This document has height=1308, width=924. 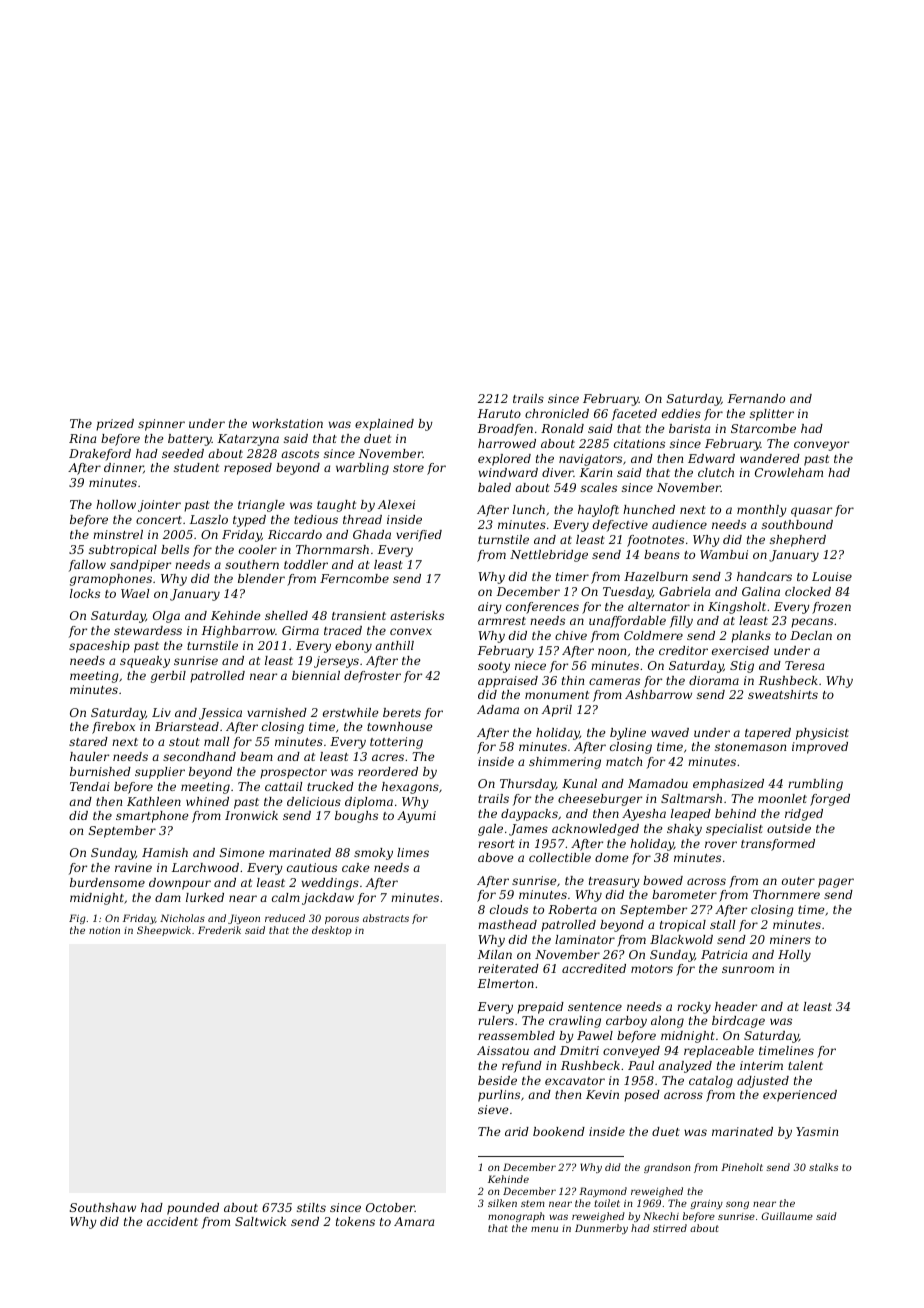 I want to click on conveyor, so click(x=821, y=446).
